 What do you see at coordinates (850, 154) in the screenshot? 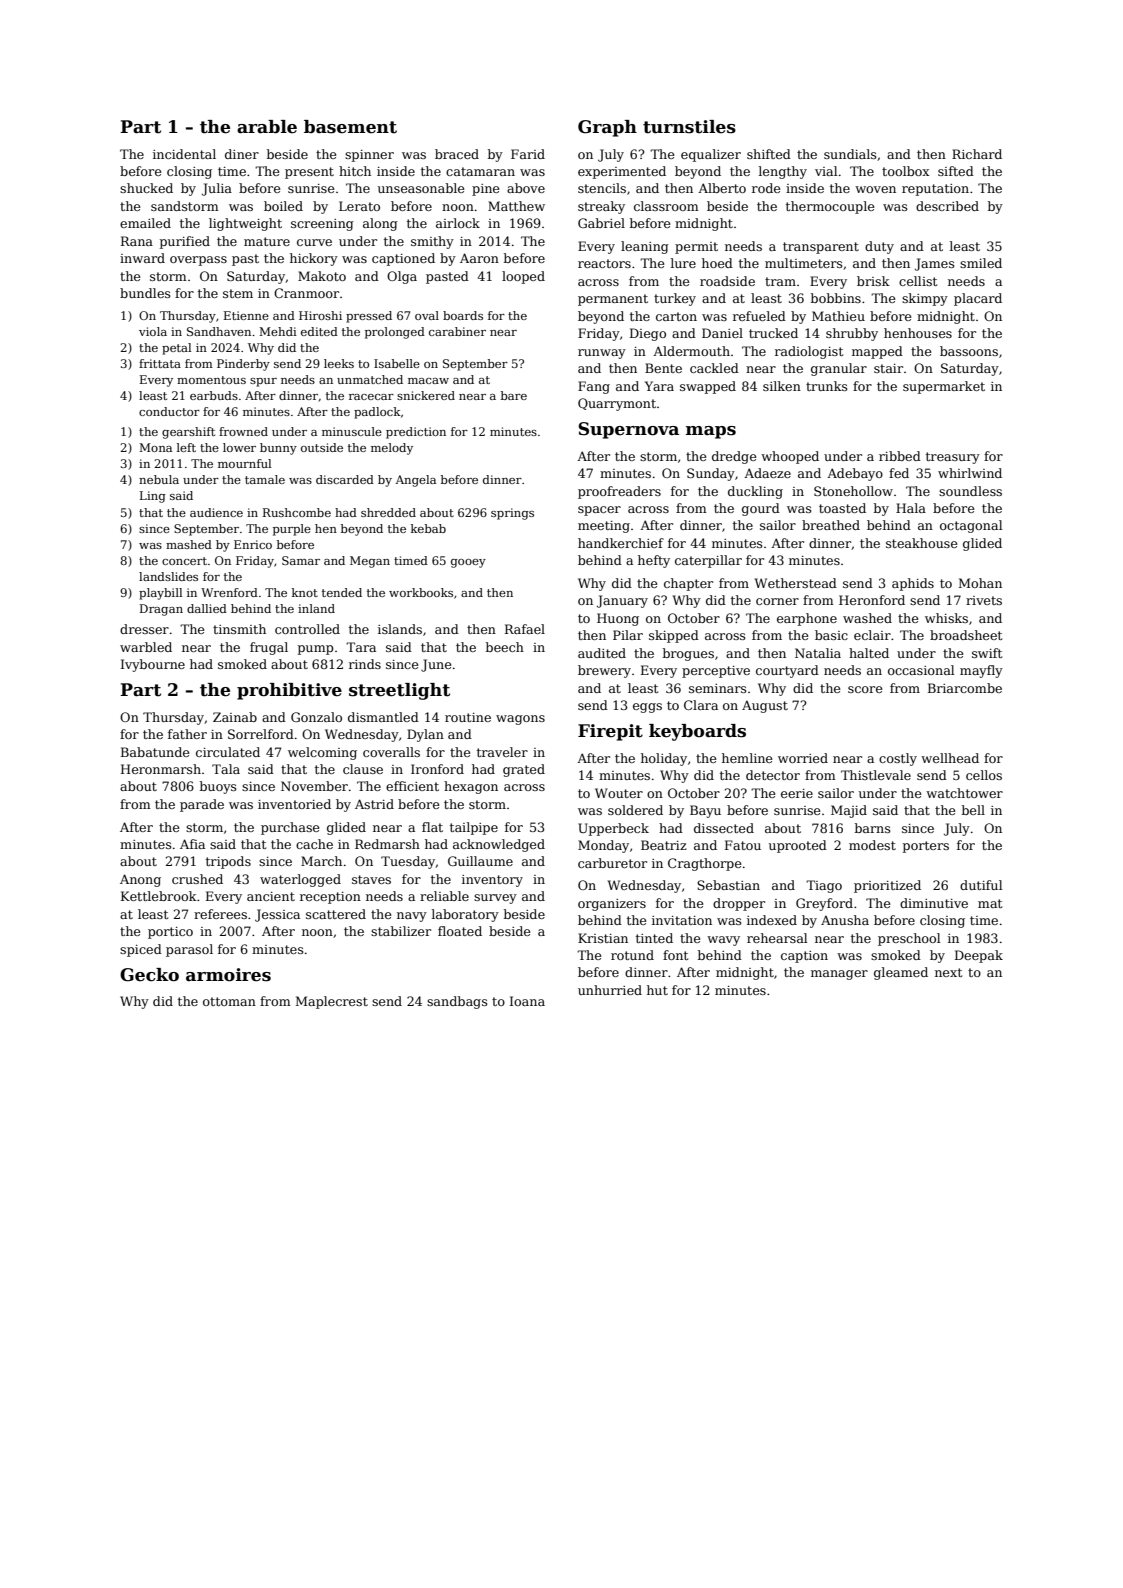
I see `sundials` at bounding box center [850, 154].
